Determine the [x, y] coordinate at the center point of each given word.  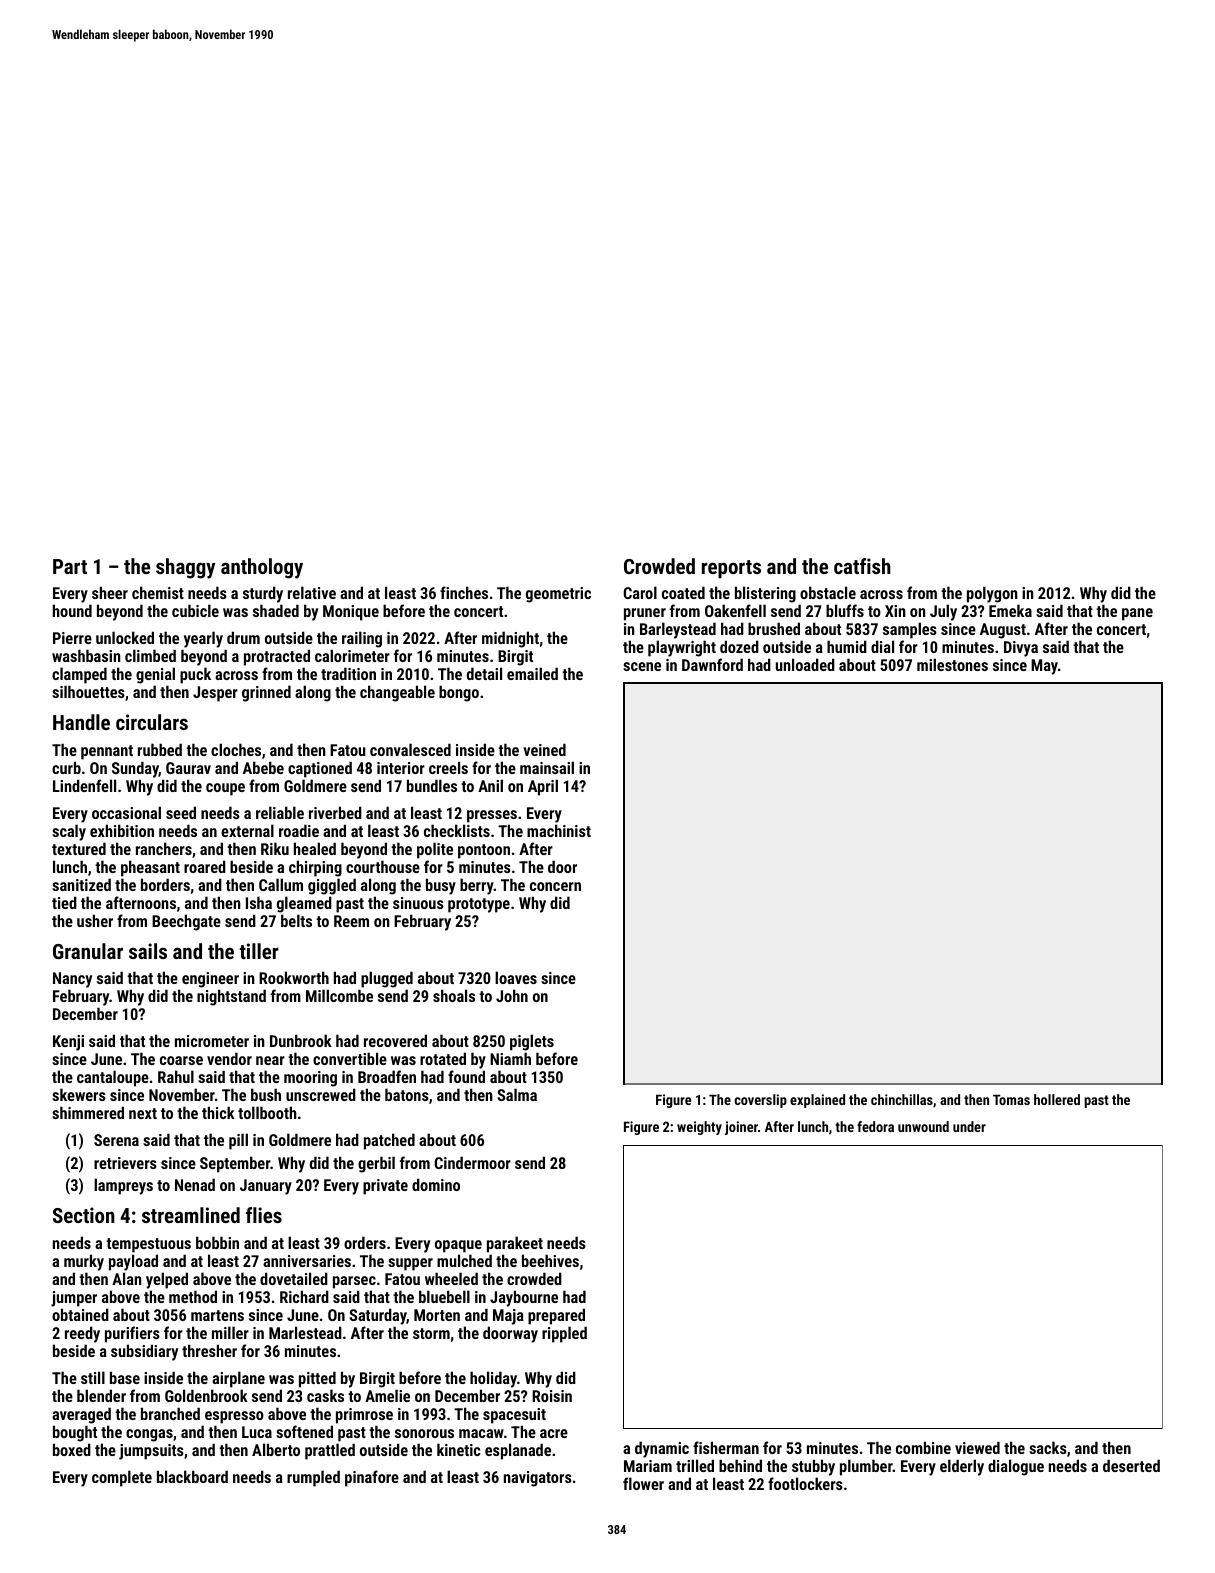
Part [70, 566]
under [969, 1126]
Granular [88, 951]
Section [84, 1215]
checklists [457, 830]
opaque [458, 1246]
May [1044, 667]
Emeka [1010, 610]
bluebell [444, 1296]
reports [731, 569]
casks [325, 1395]
